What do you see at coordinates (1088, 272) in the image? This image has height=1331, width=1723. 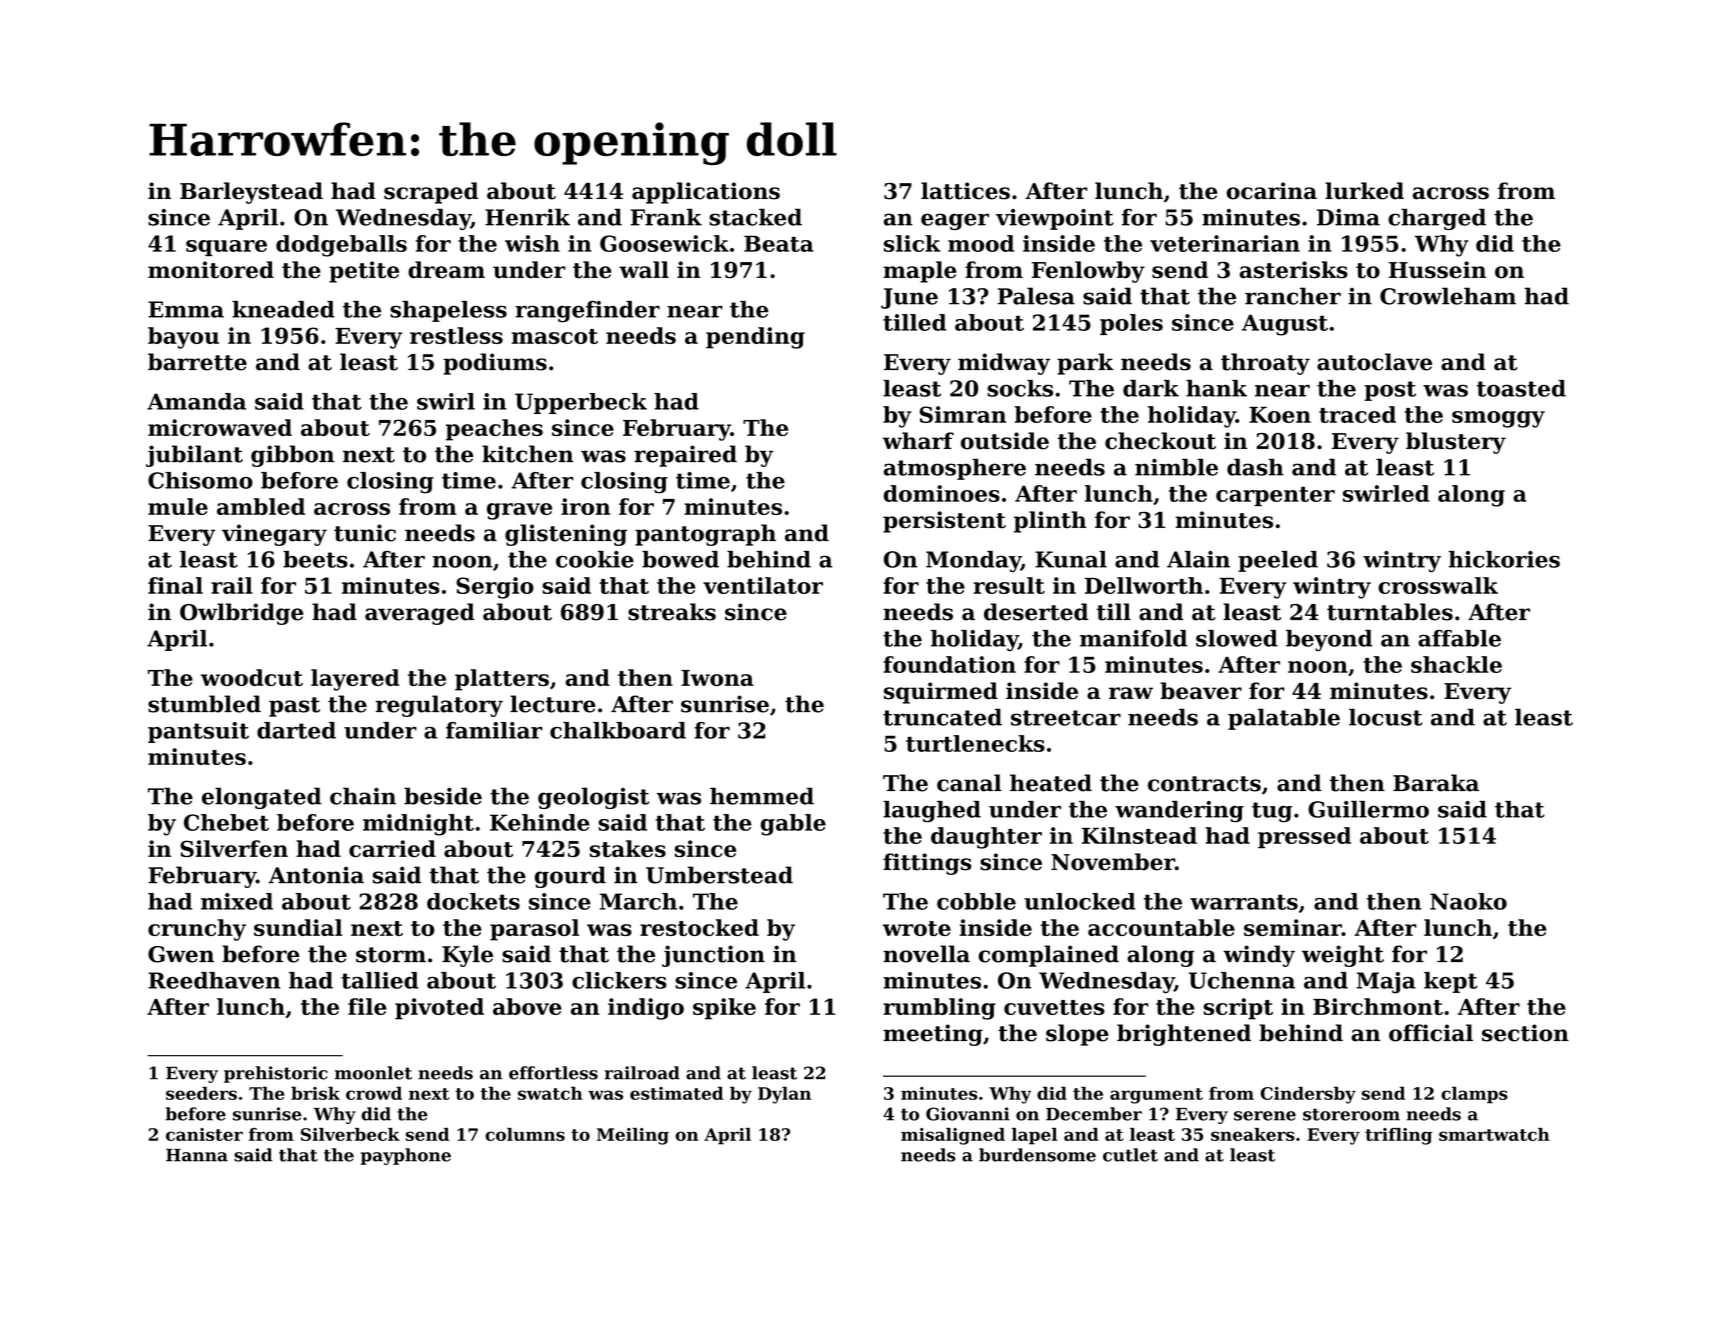 I see `Fenlowby` at bounding box center [1088, 272].
